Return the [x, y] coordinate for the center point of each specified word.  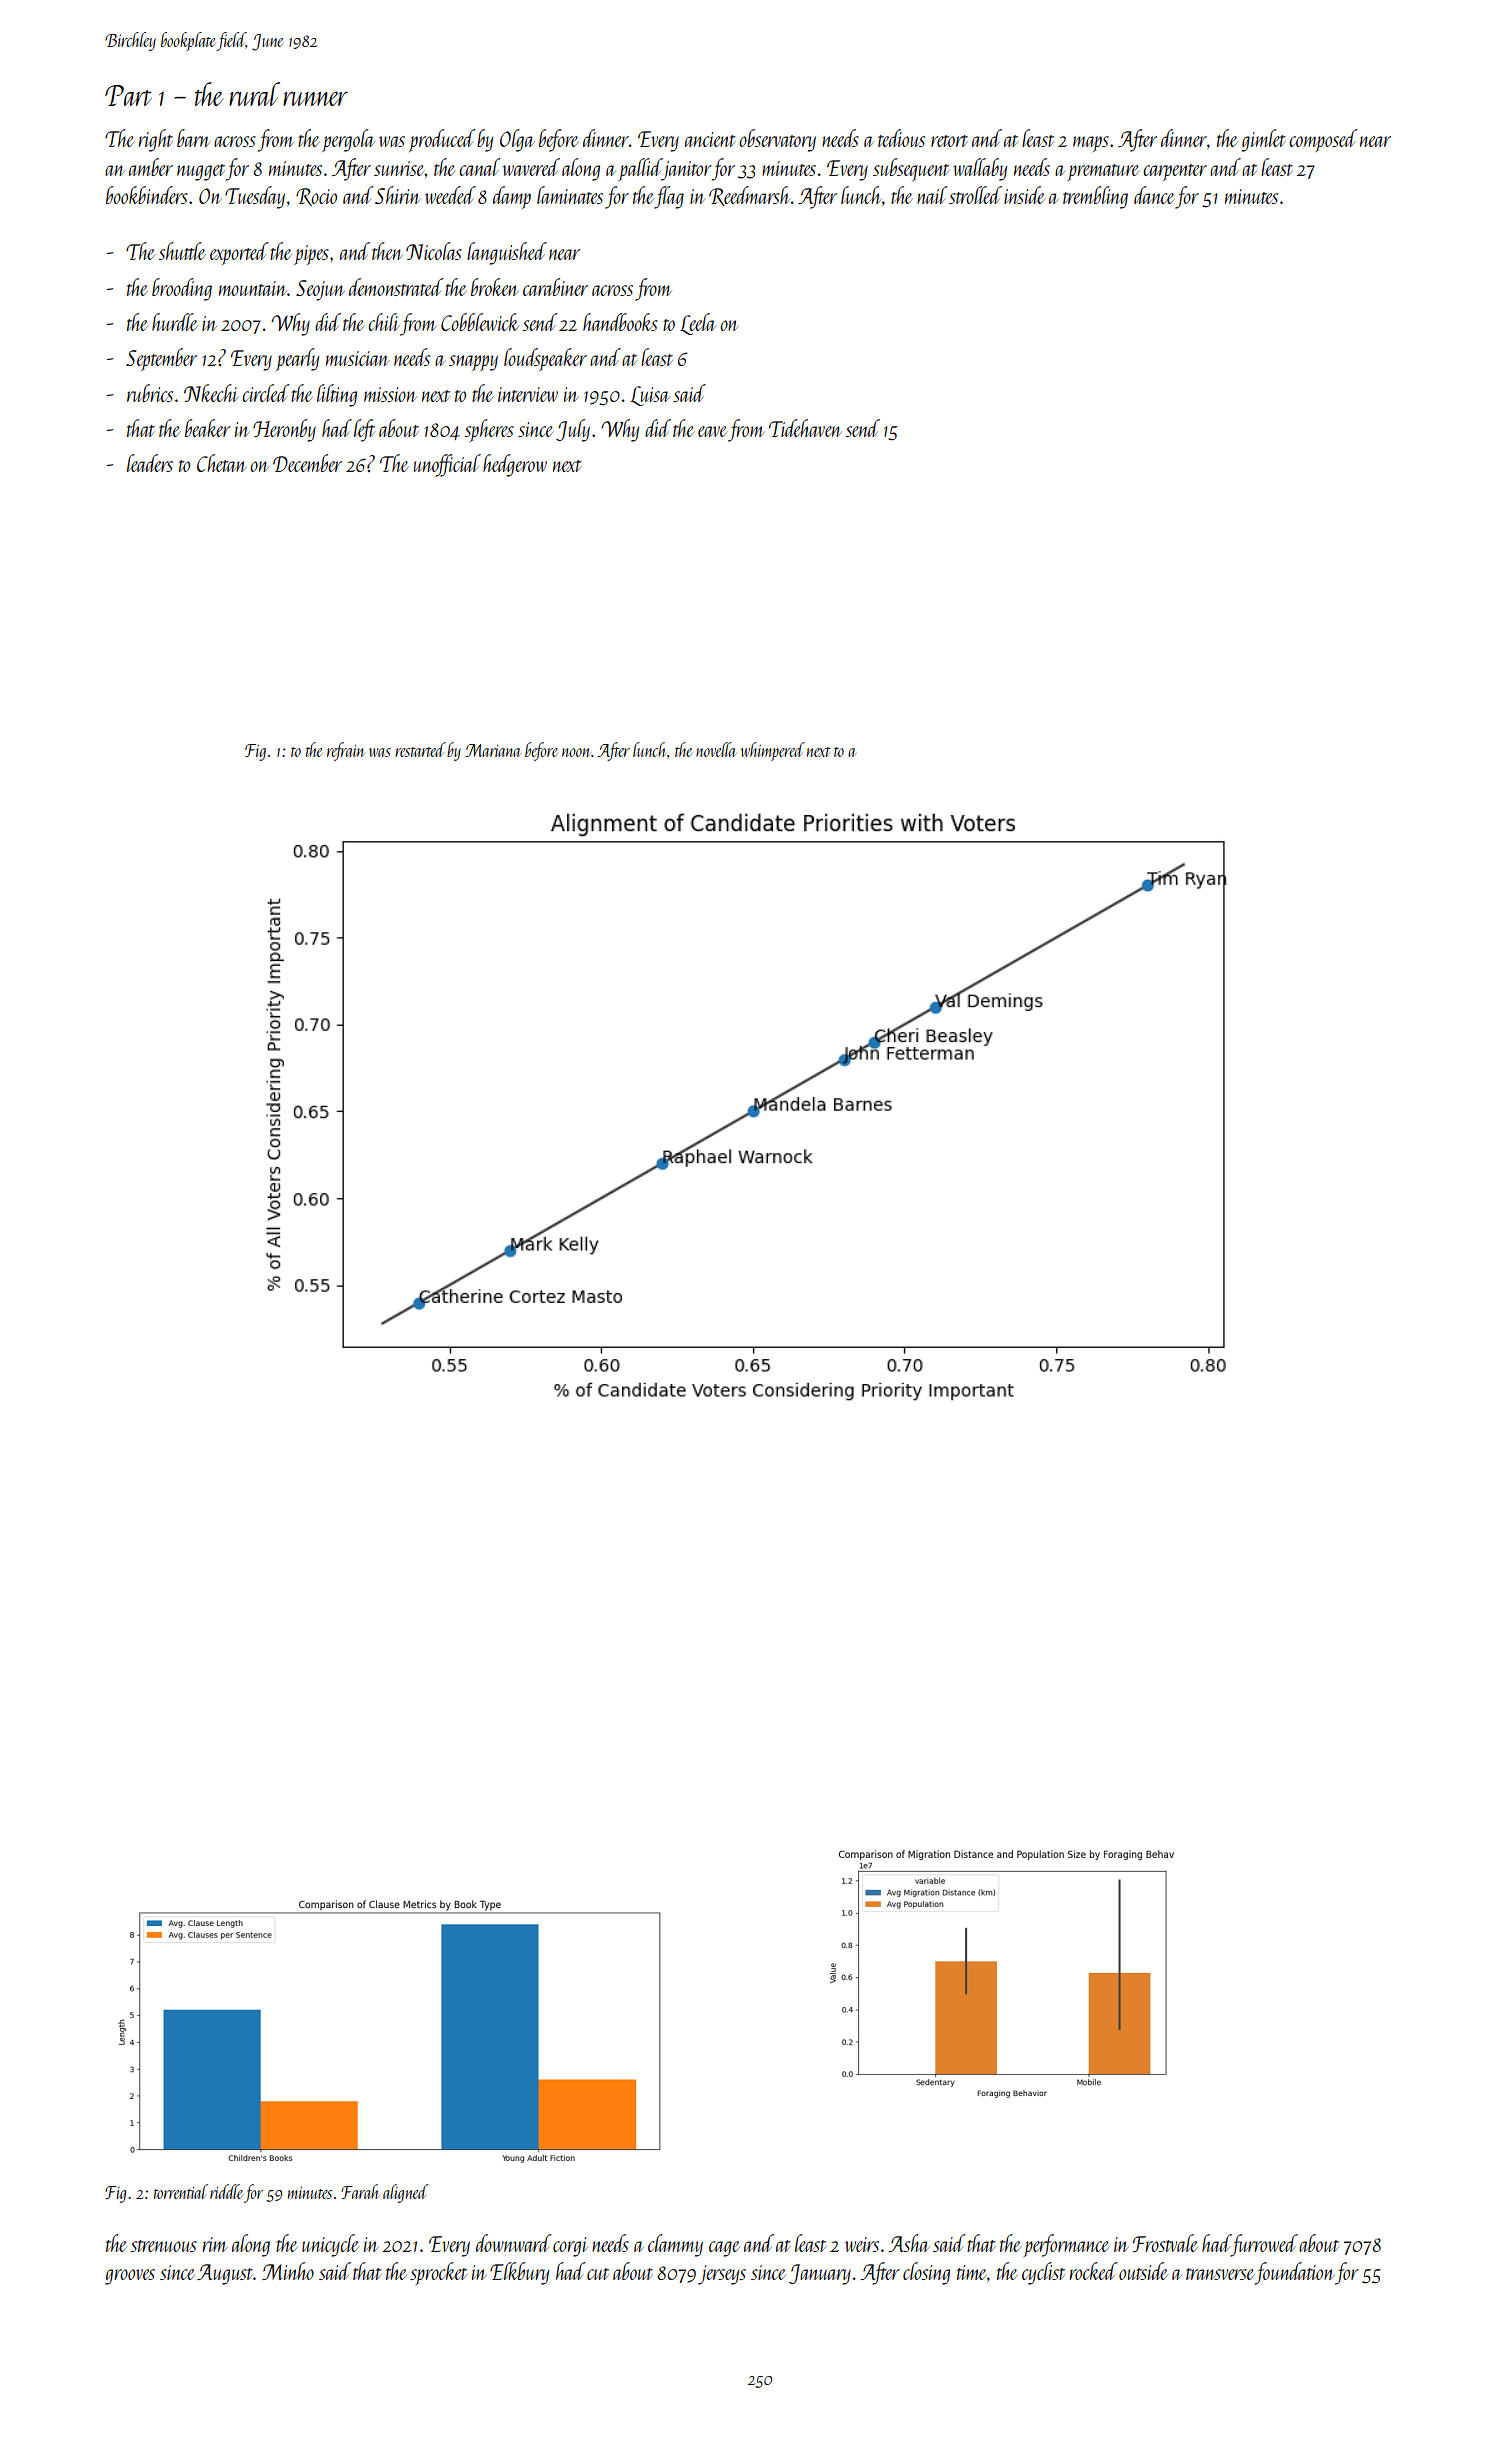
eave [712, 431]
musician [357, 358]
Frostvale [1165, 2243]
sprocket [438, 2273]
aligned [405, 2193]
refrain [346, 751]
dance [1154, 195]
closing [926, 2273]
